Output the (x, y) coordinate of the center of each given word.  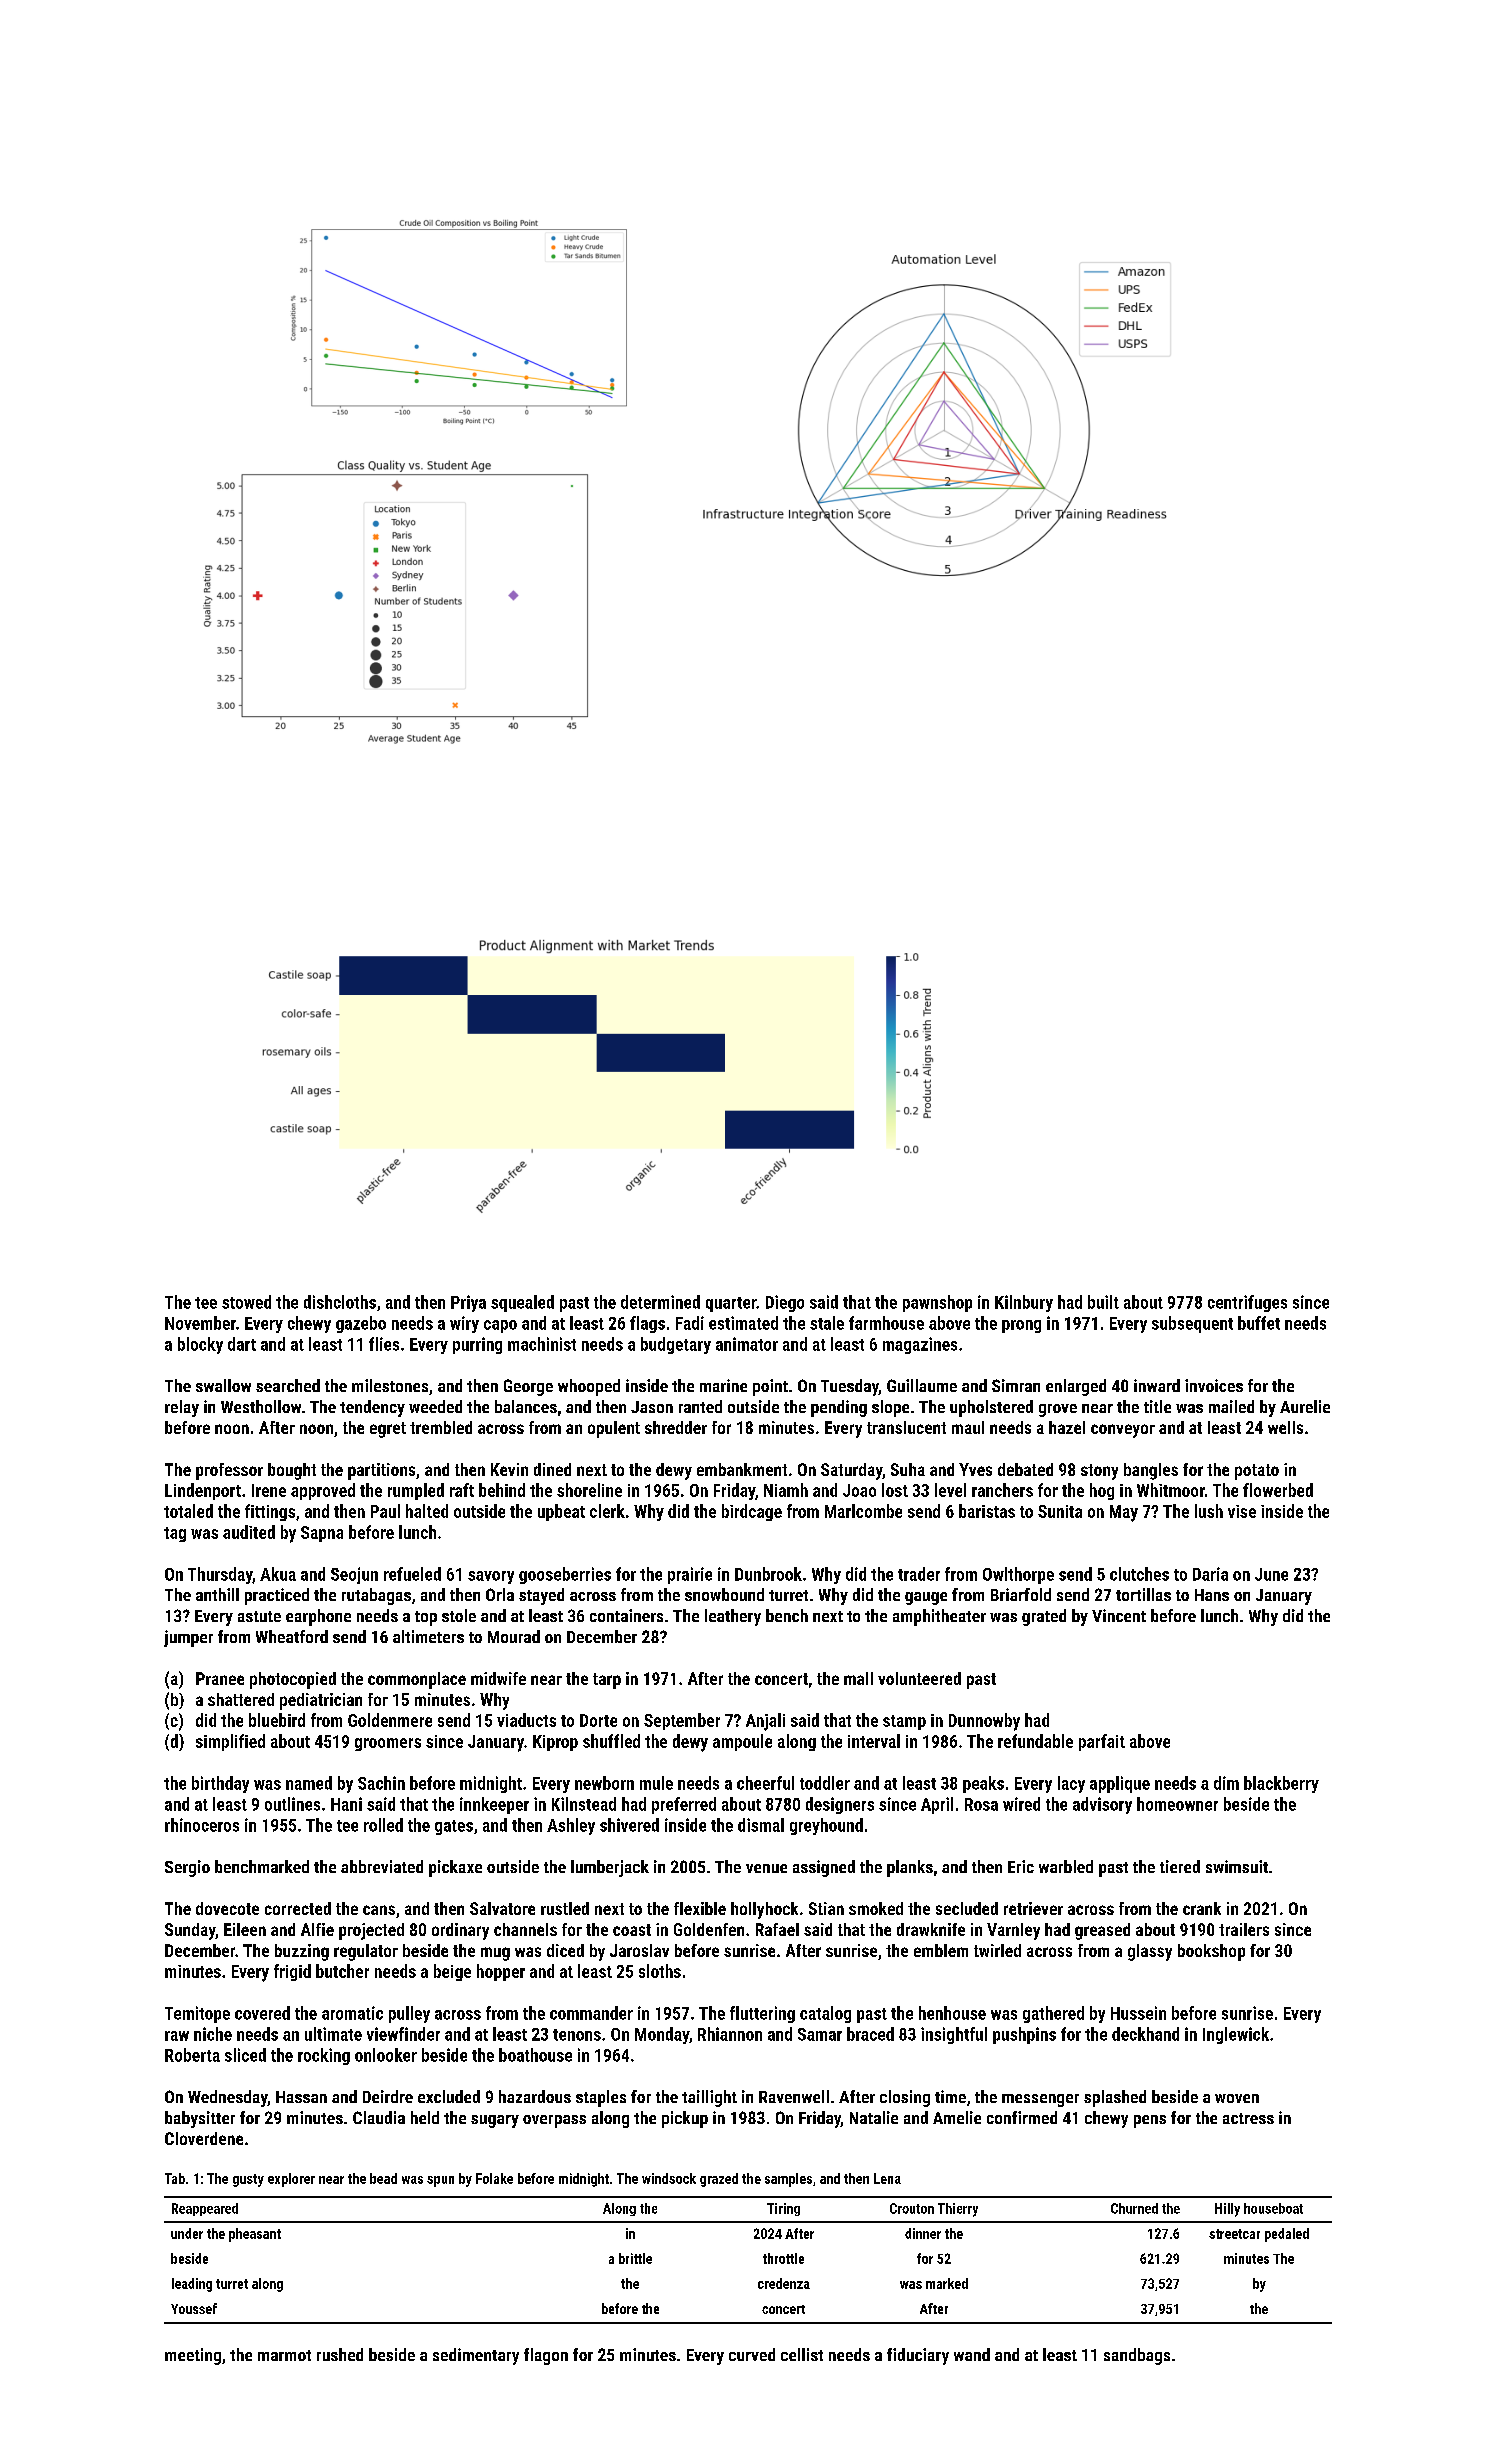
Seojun (354, 1575)
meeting (193, 2356)
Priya (468, 1303)
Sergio (187, 1868)
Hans (1212, 1595)
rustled (565, 1908)
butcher (342, 1971)
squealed (522, 1303)
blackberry (1281, 1784)
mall (858, 1678)
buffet (1259, 1323)
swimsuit (1237, 1866)
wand (972, 2354)
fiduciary (918, 2356)
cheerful (765, 1783)
